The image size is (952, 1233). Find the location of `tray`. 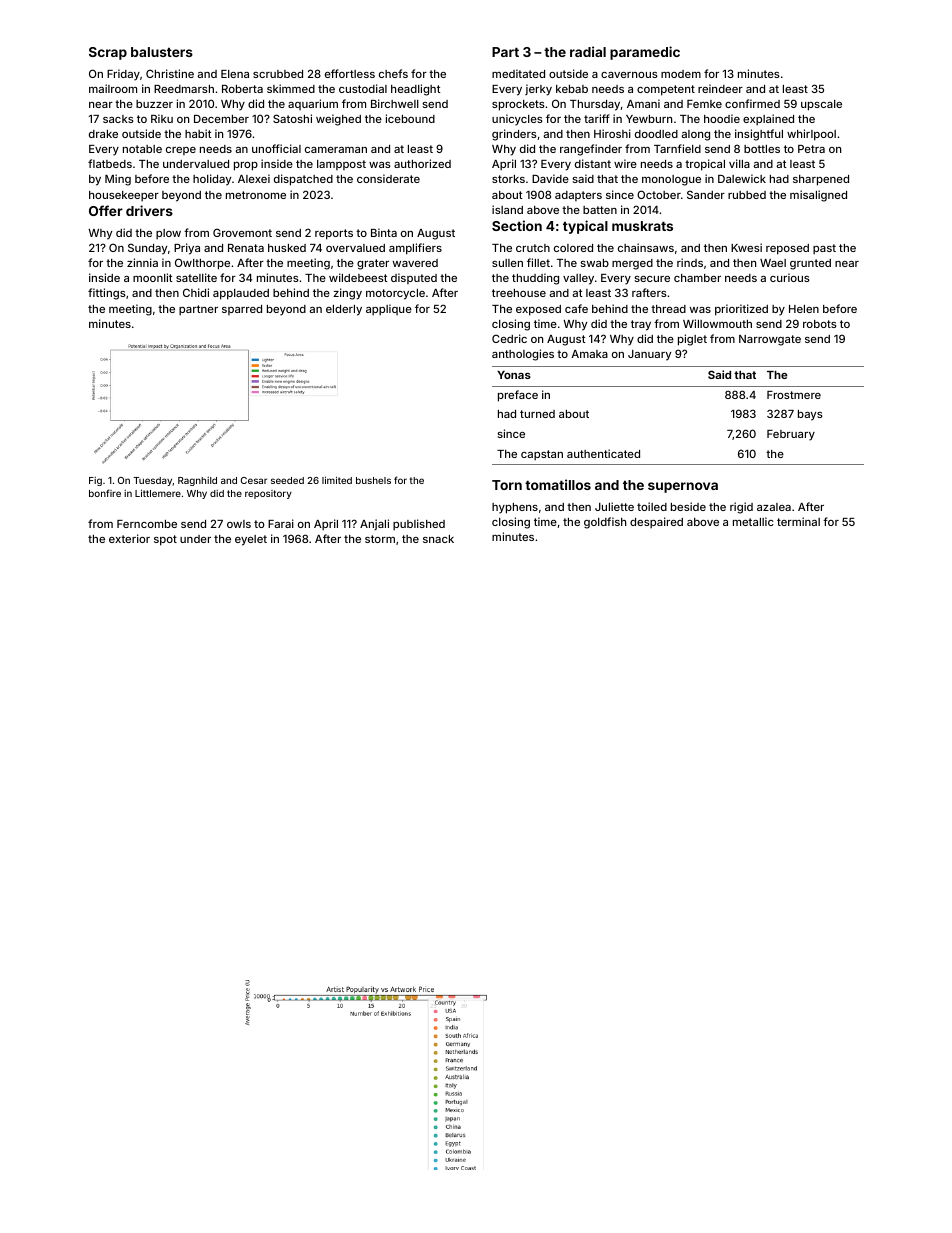

tray is located at coordinates (641, 325).
